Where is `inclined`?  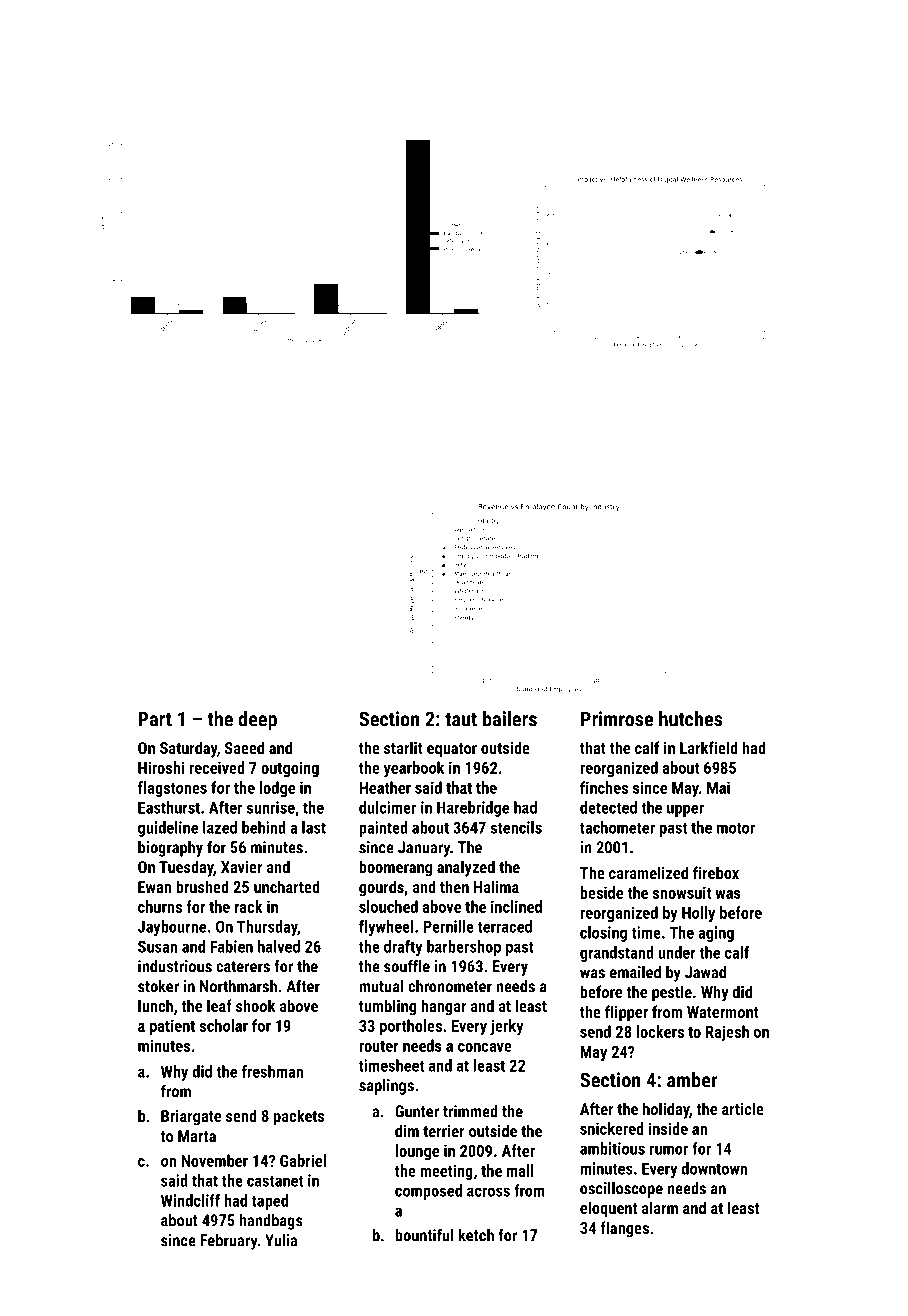
inclined is located at coordinates (516, 906).
